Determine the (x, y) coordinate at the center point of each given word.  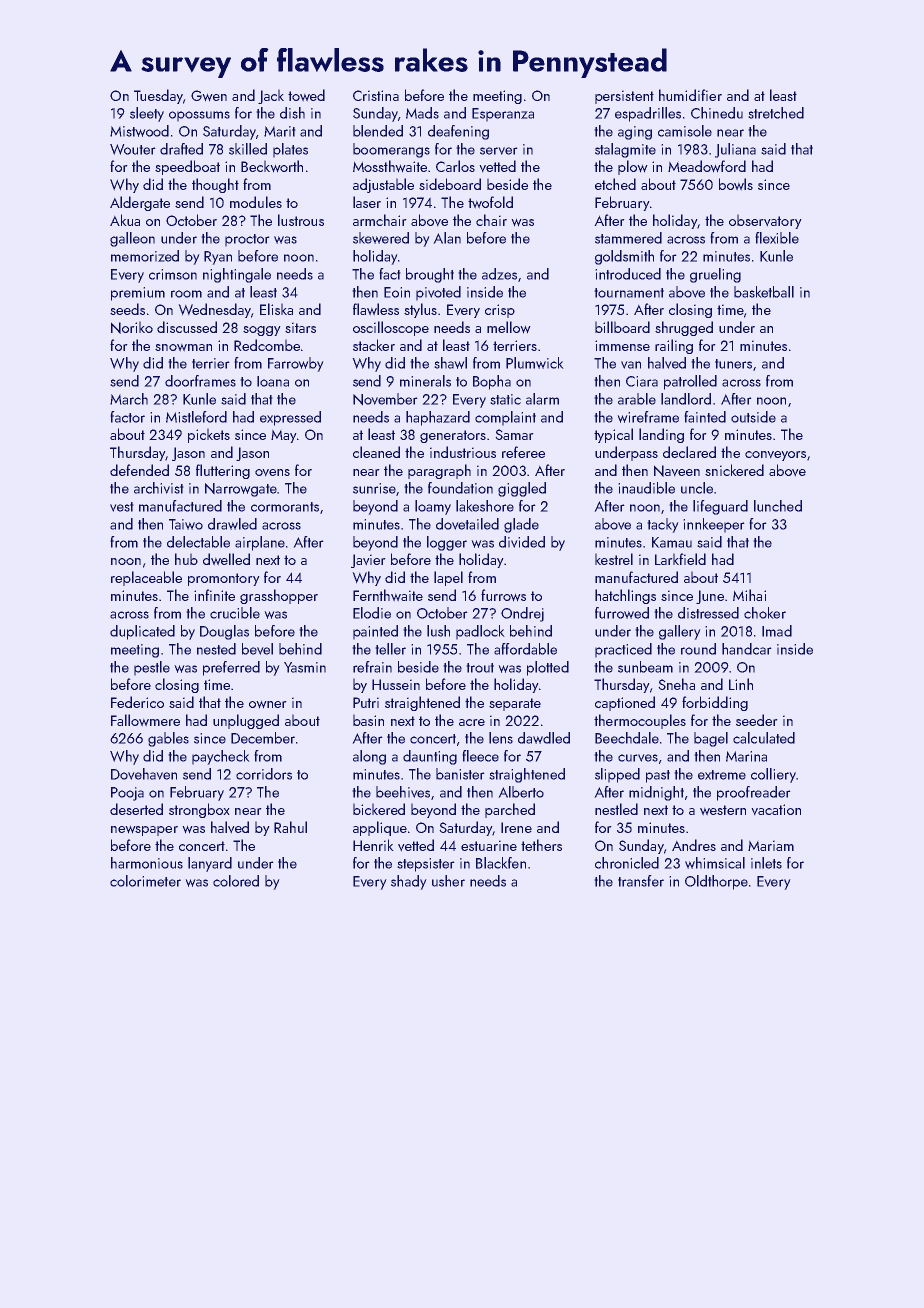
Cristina (376, 95)
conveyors (775, 456)
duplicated (142, 632)
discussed (187, 327)
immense (622, 345)
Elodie (372, 613)
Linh (741, 684)
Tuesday (158, 96)
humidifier (690, 95)
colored (236, 881)
